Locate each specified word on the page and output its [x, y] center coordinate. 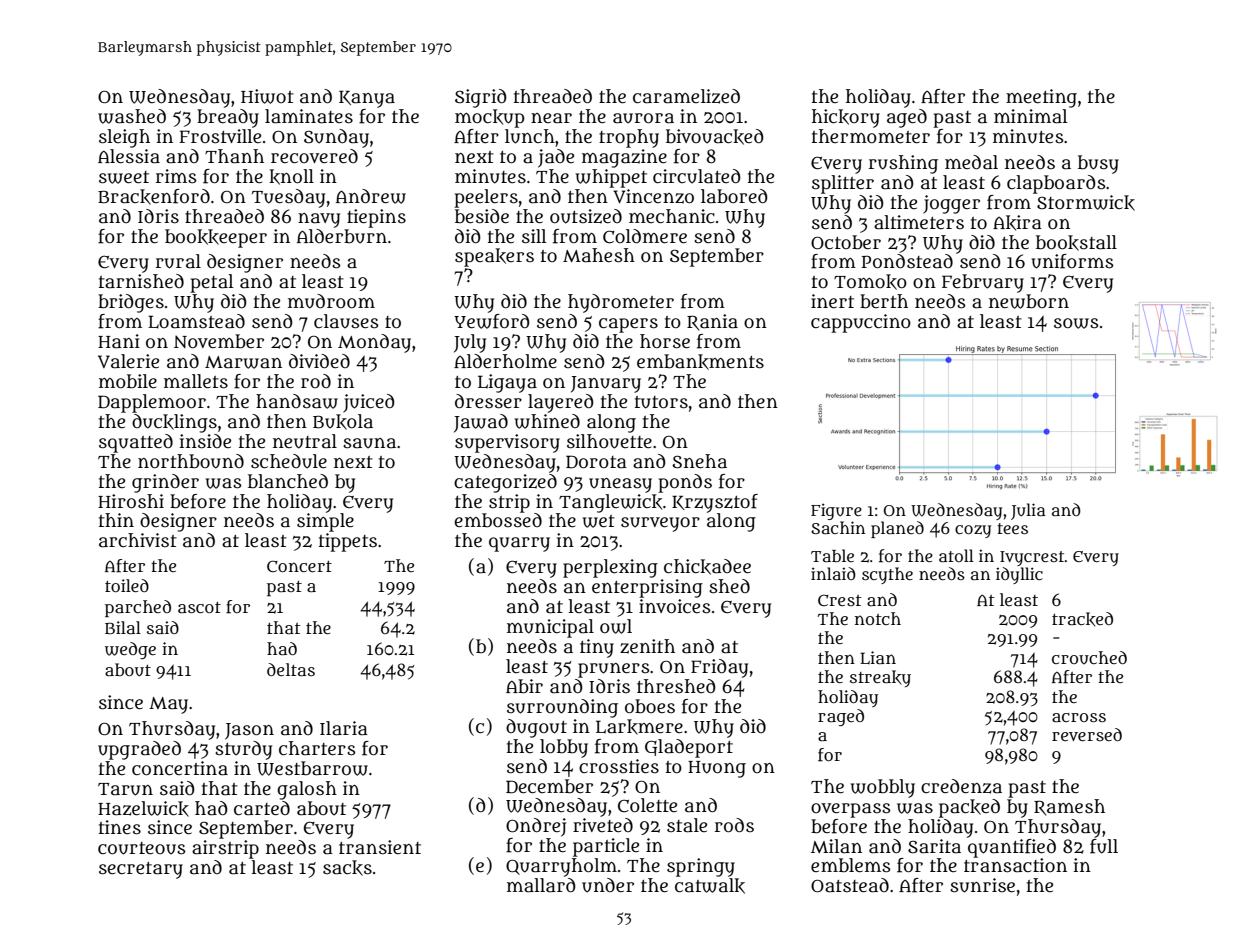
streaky [880, 678]
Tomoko [870, 282]
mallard [541, 885]
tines [120, 827]
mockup [490, 118]
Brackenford [154, 197]
